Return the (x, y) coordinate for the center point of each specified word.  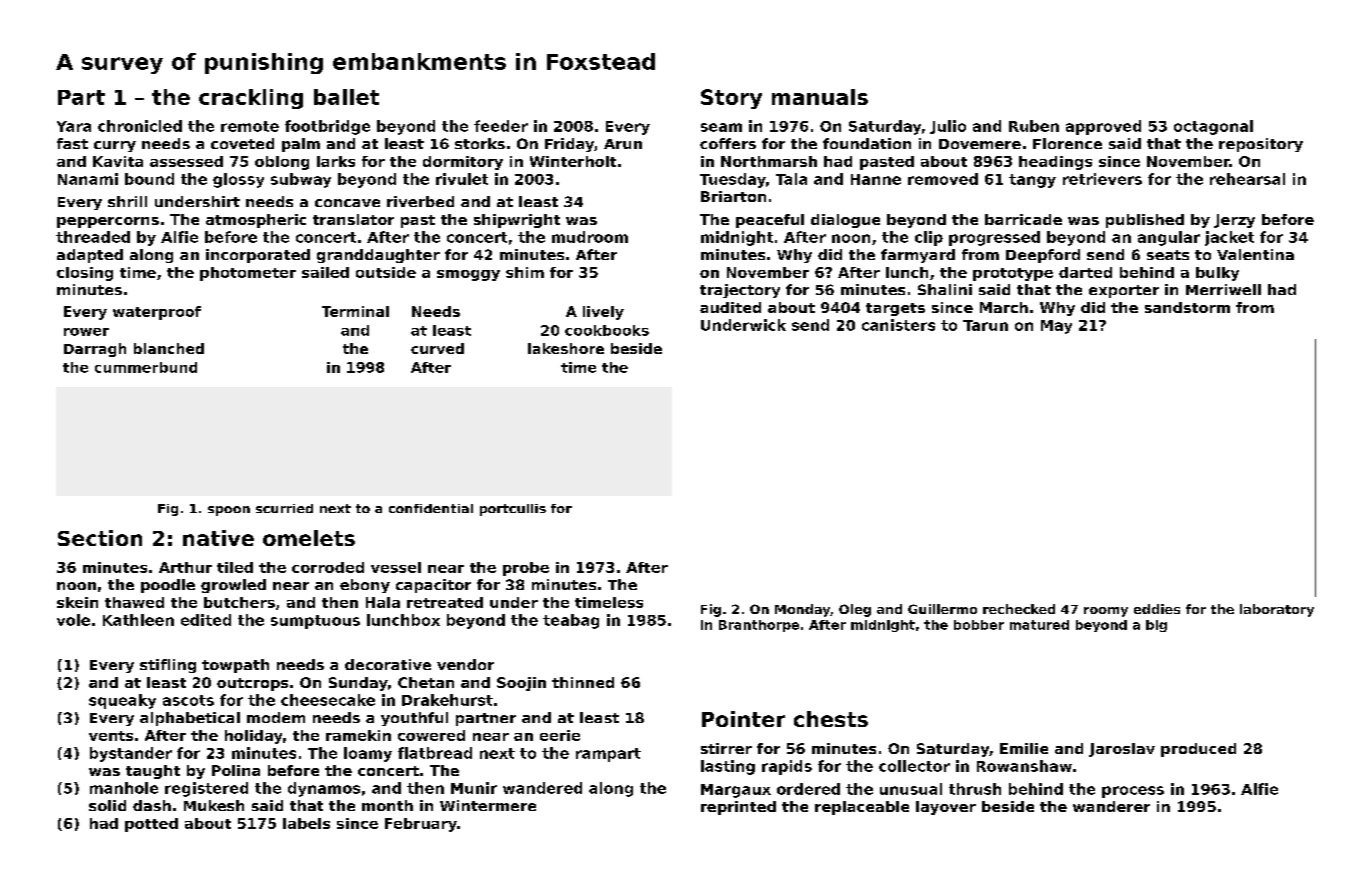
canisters (898, 325)
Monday (802, 610)
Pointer (743, 719)
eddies (1157, 609)
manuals (820, 97)
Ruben (1034, 126)
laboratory (1277, 610)
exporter (1124, 291)
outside (386, 272)
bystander (131, 754)
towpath (235, 666)
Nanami (88, 179)
